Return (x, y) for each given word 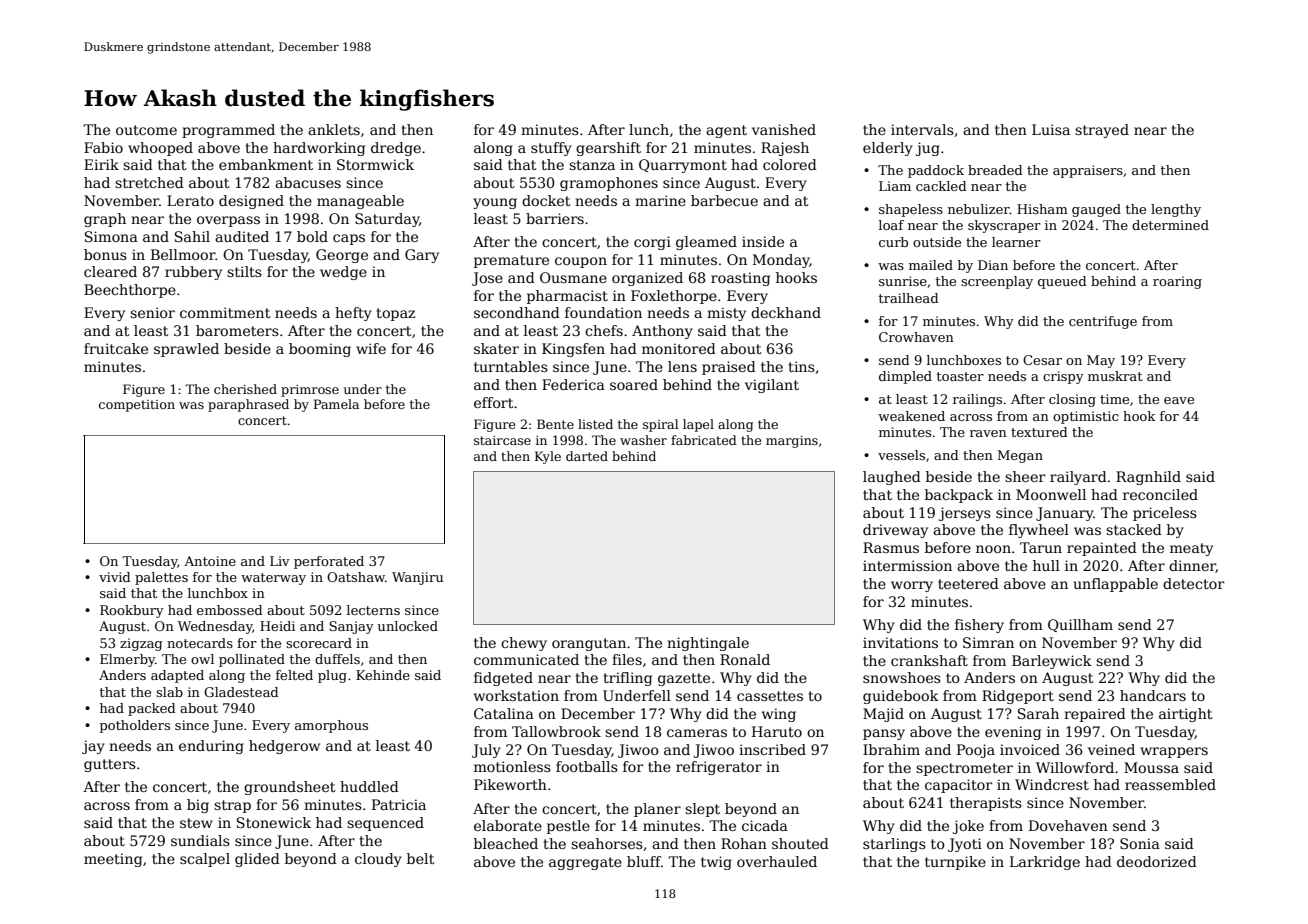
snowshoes (902, 677)
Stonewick (274, 822)
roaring (1177, 282)
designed (251, 202)
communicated (526, 659)
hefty (353, 314)
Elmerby (127, 660)
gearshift (608, 149)
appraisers (1088, 171)
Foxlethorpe (674, 297)
